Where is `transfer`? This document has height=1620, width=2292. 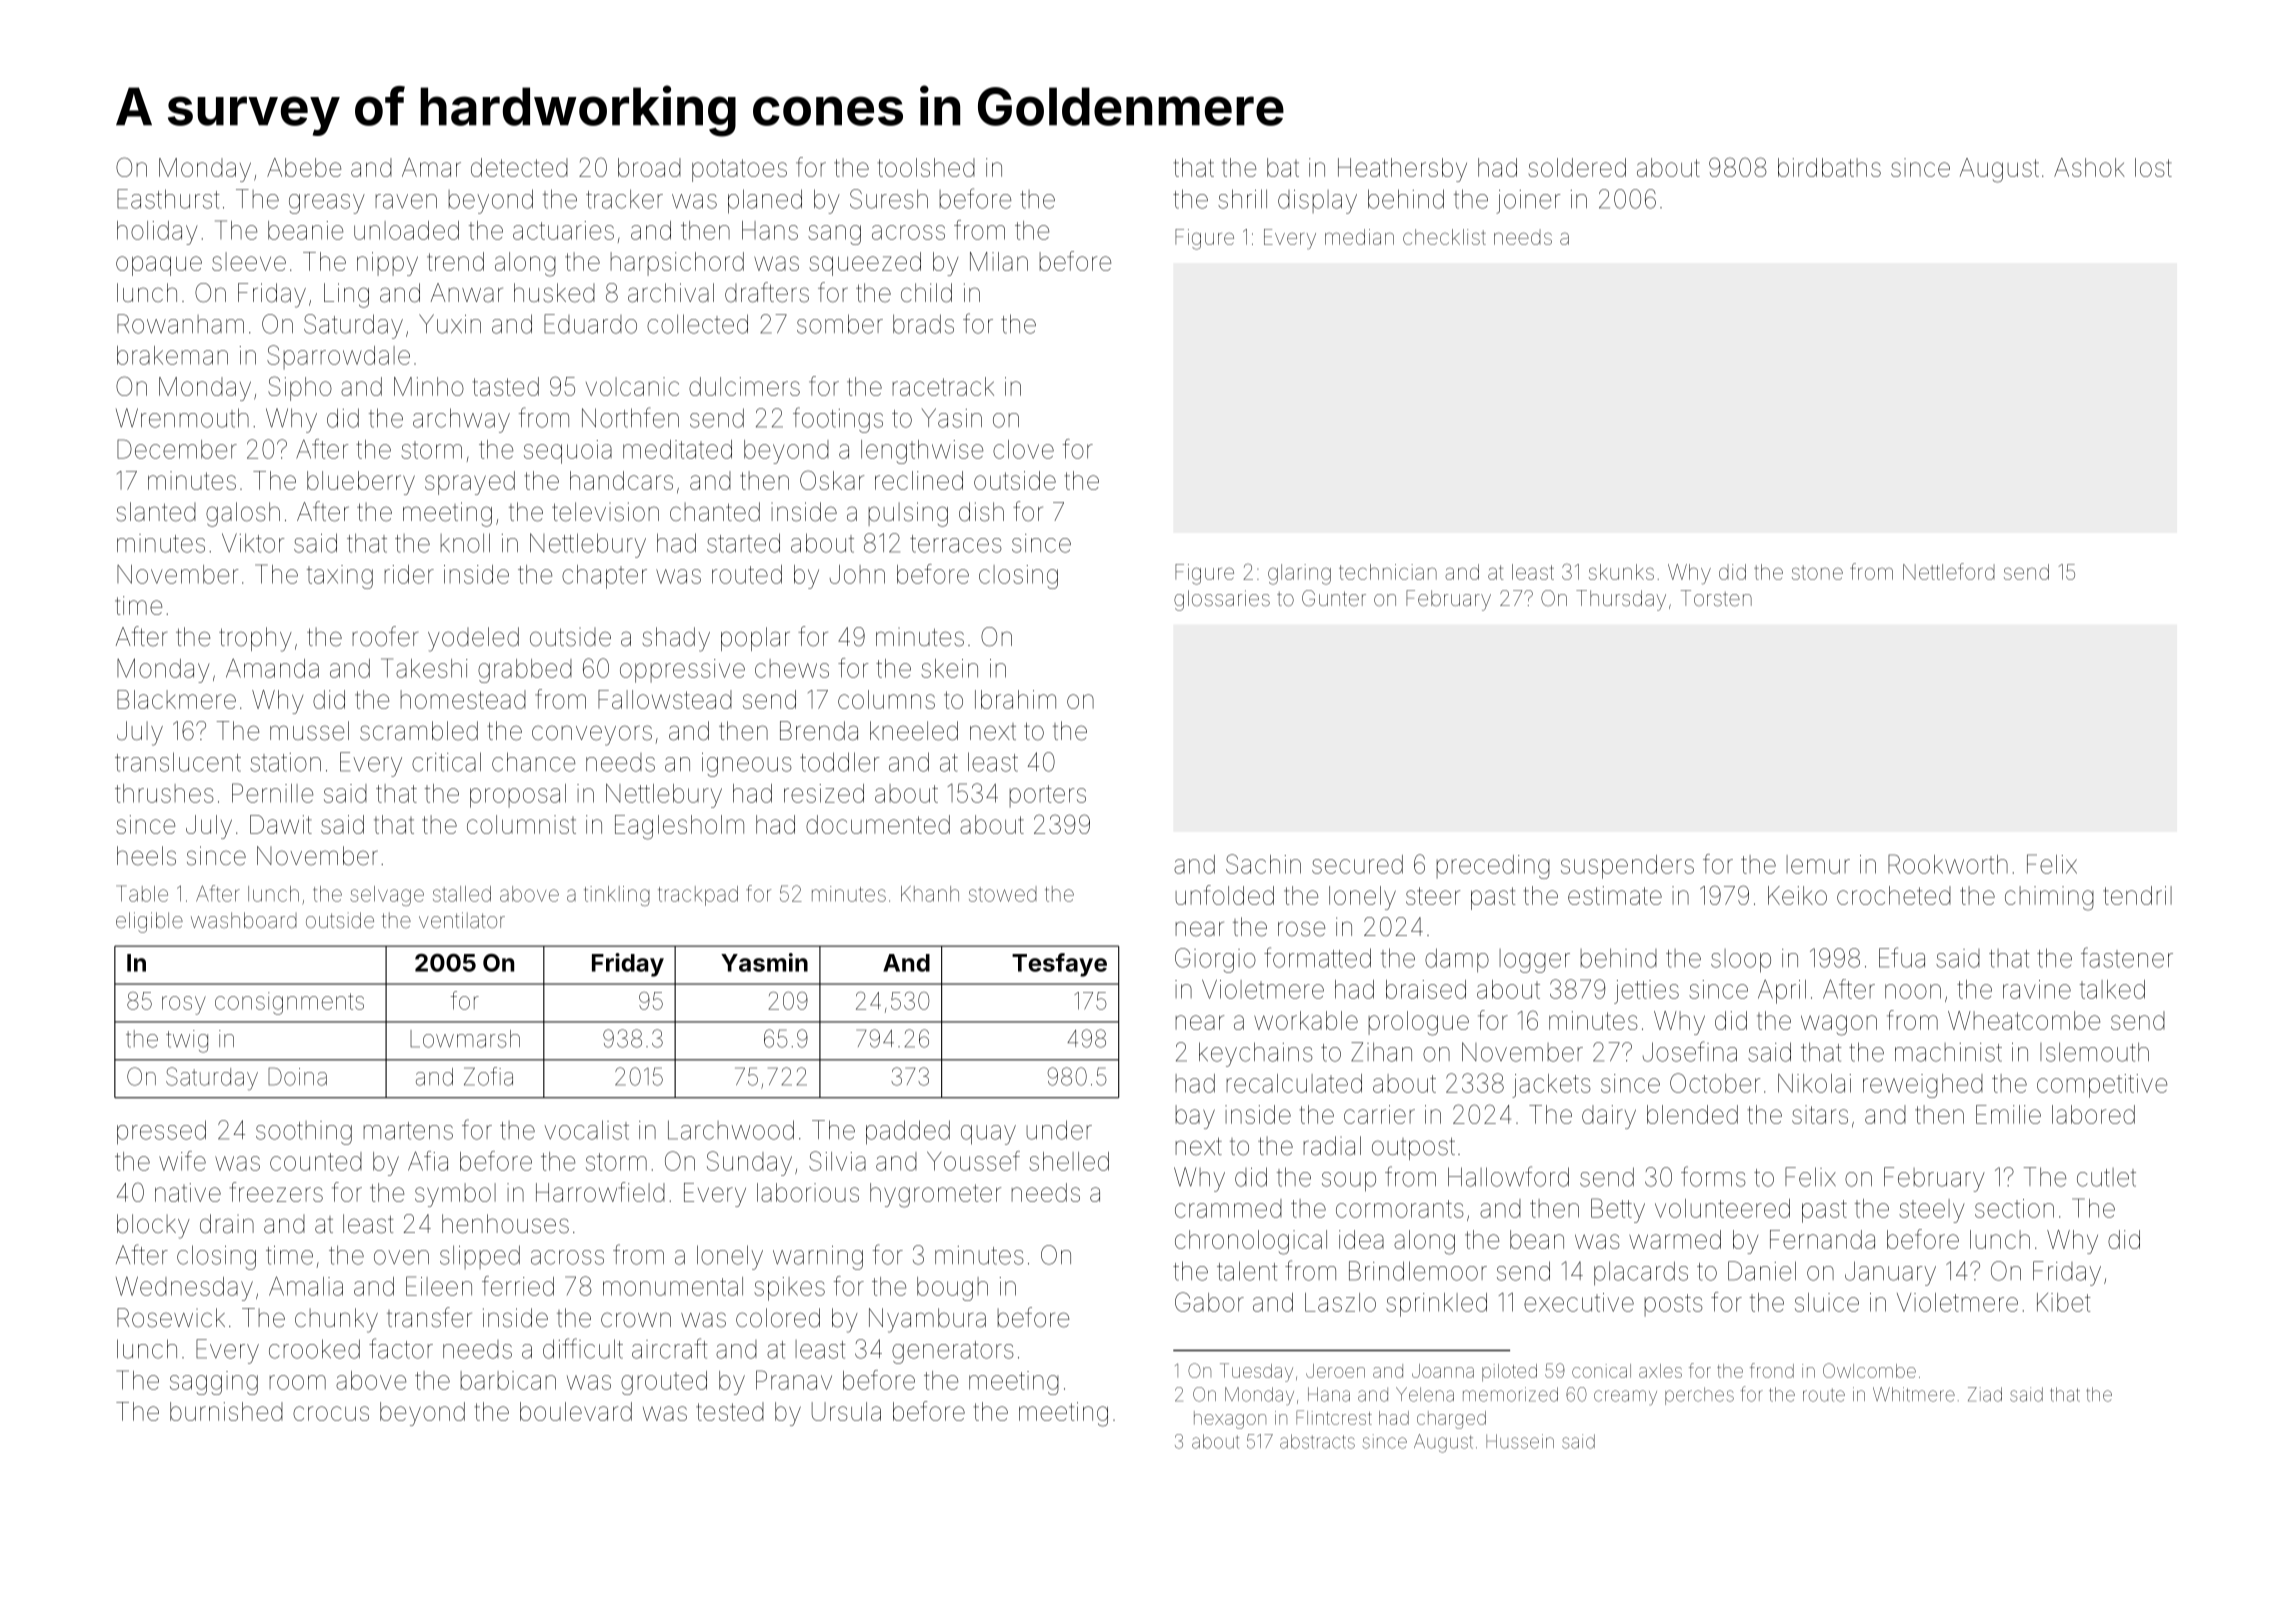
transfer is located at coordinates (429, 1317).
